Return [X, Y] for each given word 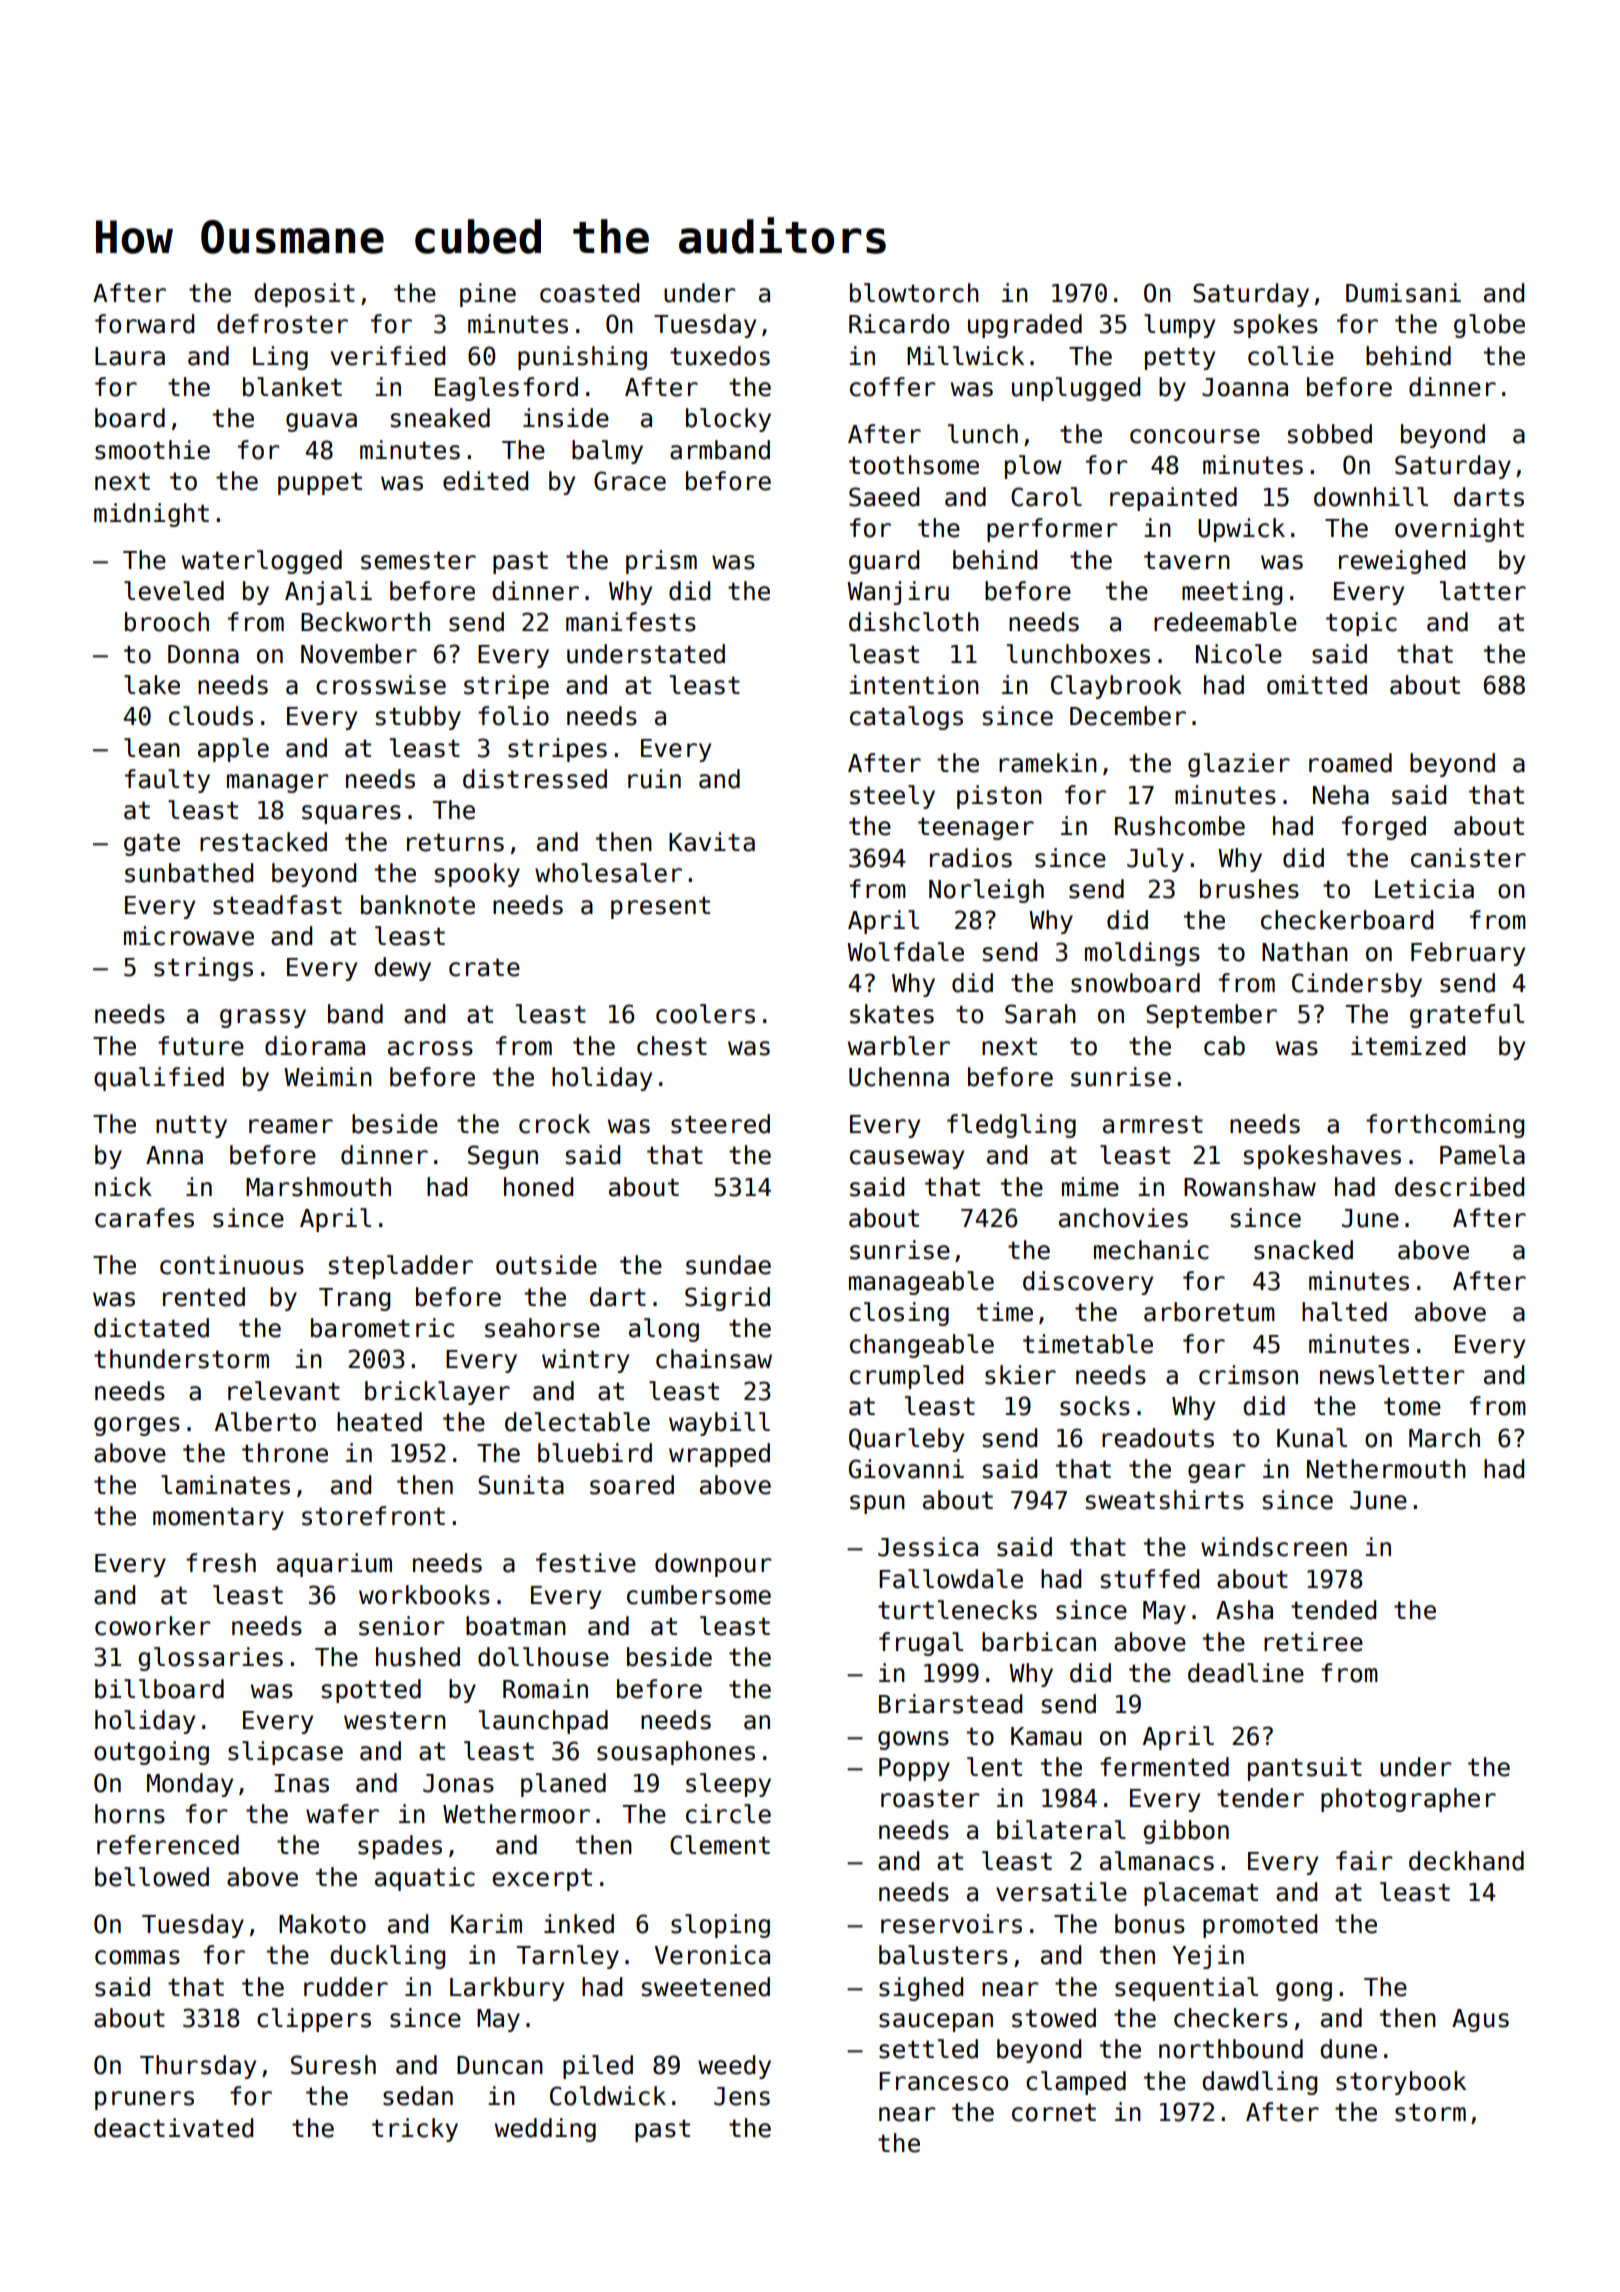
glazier [1239, 765]
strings [203, 969]
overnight [1459, 530]
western [395, 1720]
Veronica [712, 1955]
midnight [151, 515]
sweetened [706, 1987]
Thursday [198, 2067]
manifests [631, 622]
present [660, 907]
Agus [1480, 2020]
